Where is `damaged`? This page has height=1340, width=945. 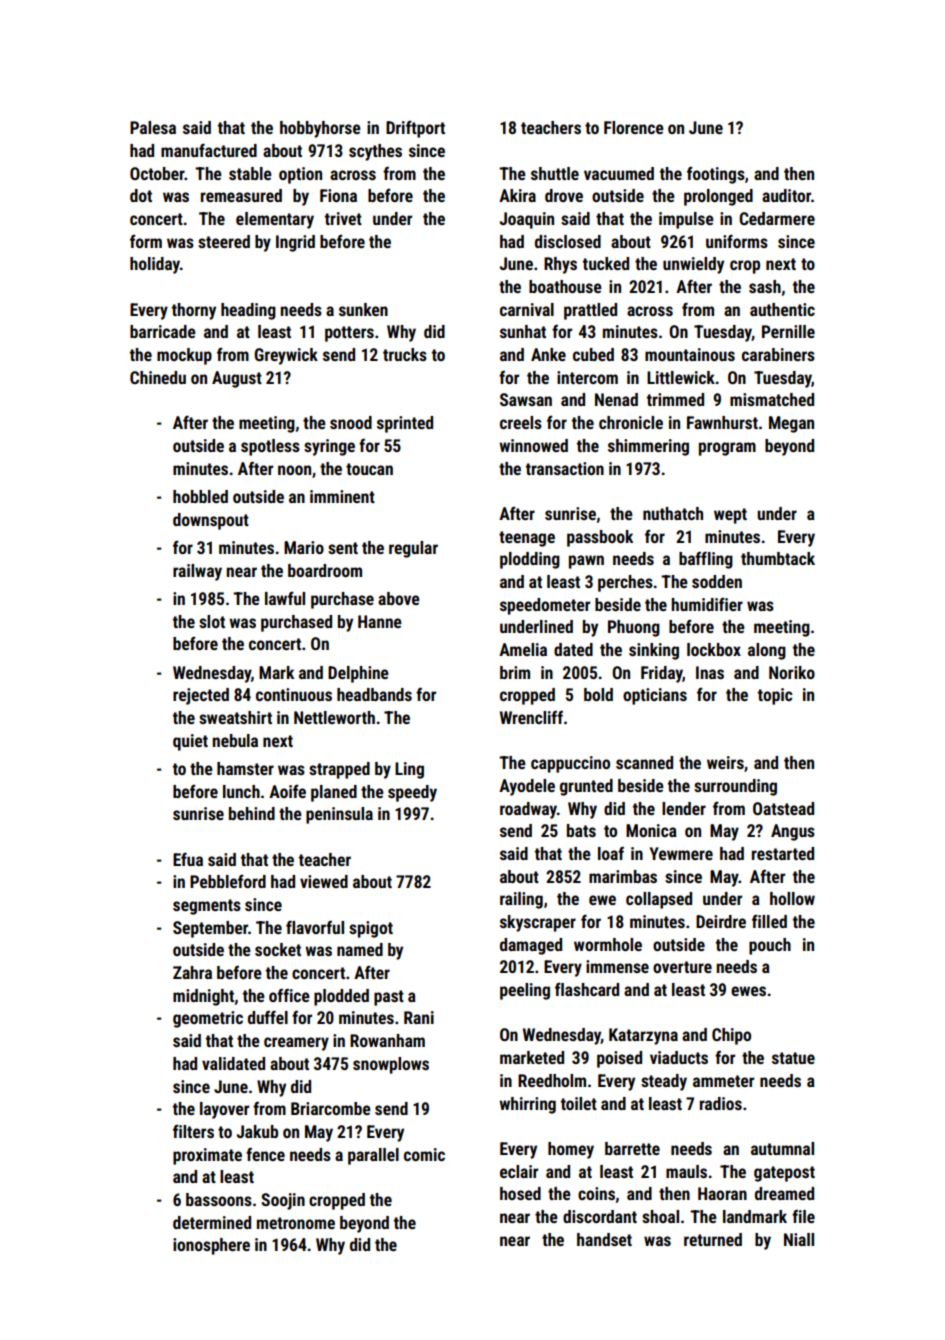
damaged is located at coordinates (531, 946).
